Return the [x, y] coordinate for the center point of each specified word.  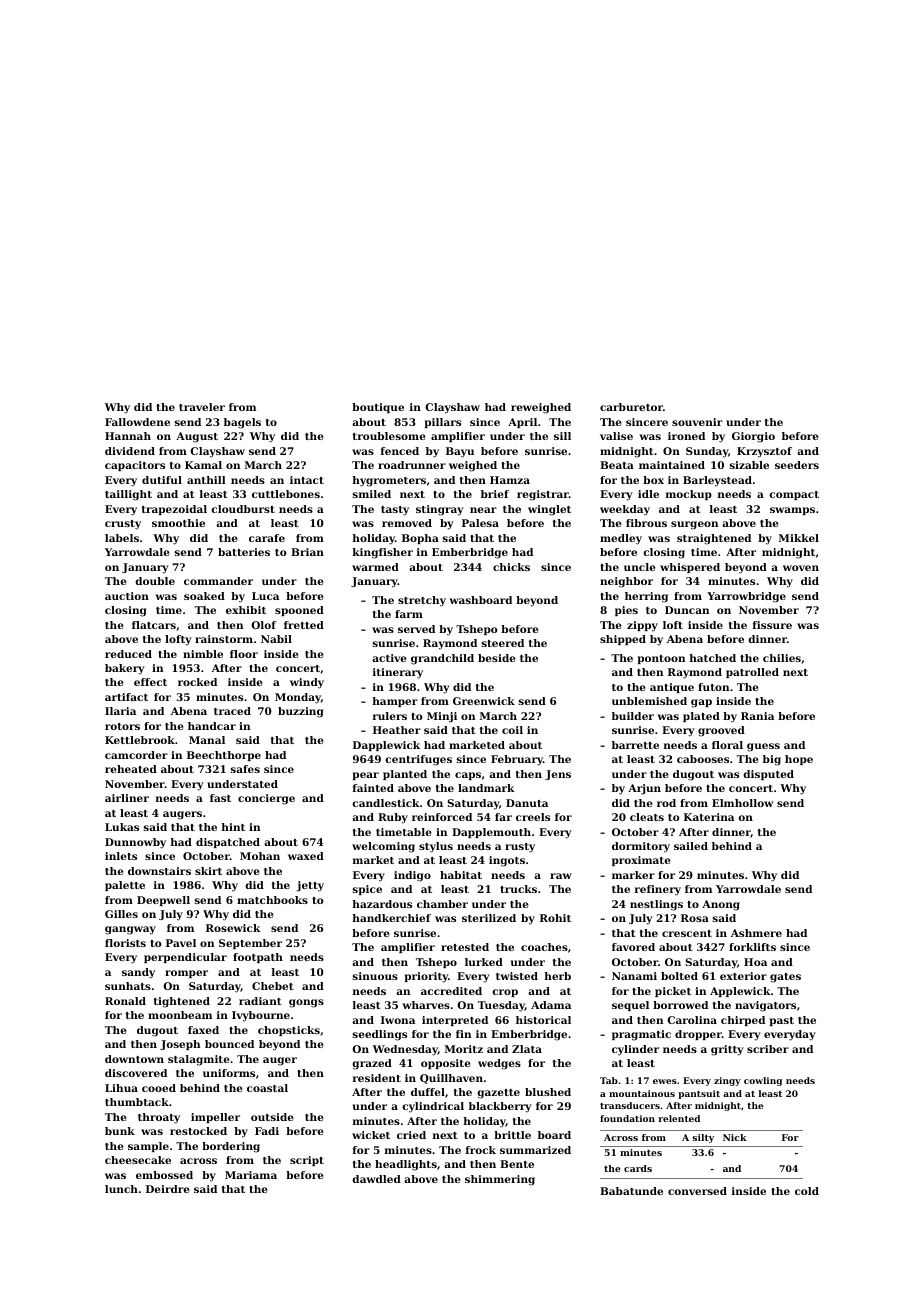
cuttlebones [286, 494]
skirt [208, 871]
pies [626, 611]
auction [127, 596]
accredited [451, 991]
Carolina [692, 1020]
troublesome [389, 436]
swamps [792, 511]
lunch [121, 1189]
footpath [258, 958]
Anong [721, 905]
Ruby [393, 818]
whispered [690, 568]
